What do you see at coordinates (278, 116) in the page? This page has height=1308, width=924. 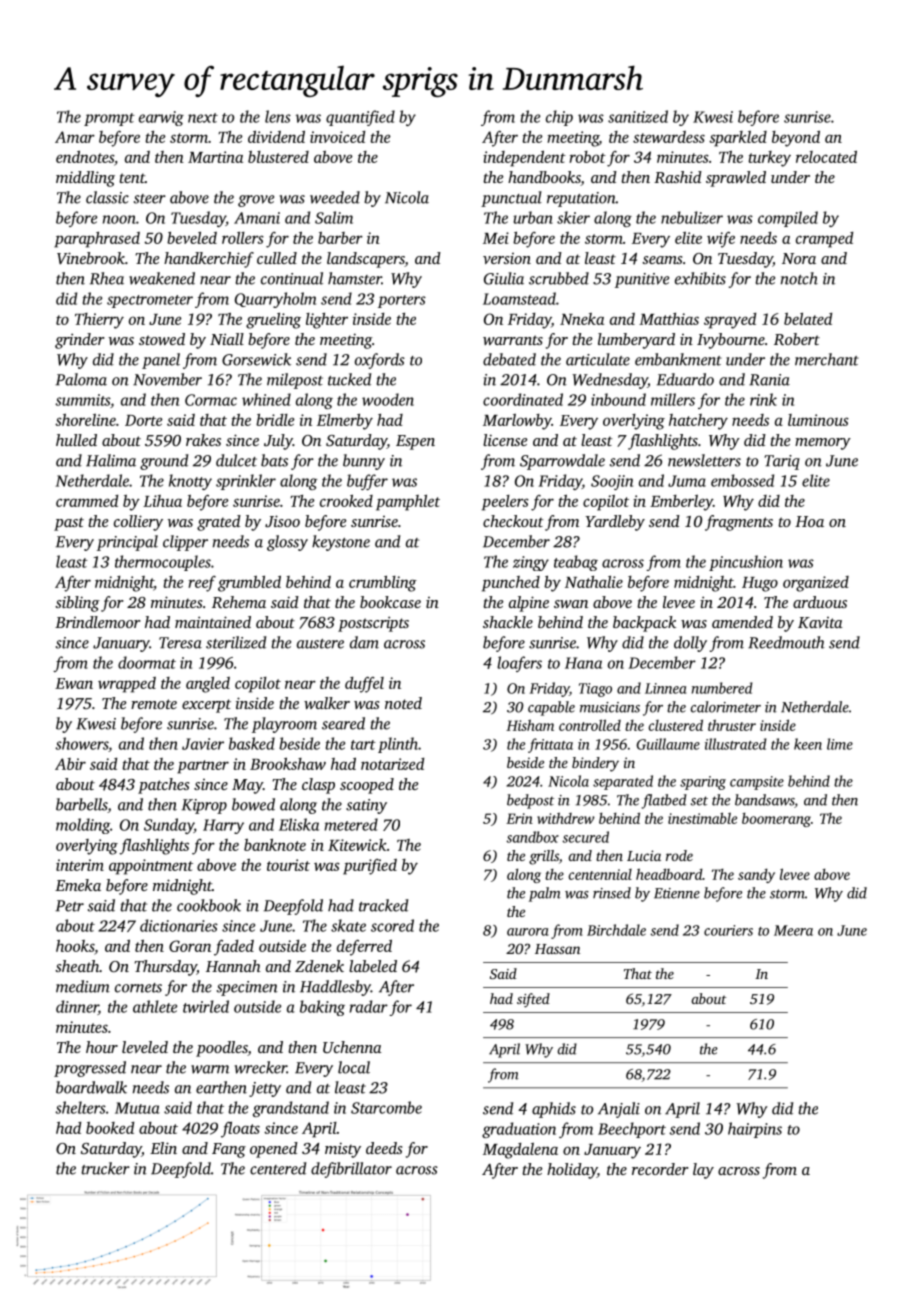 I see `lens` at bounding box center [278, 116].
